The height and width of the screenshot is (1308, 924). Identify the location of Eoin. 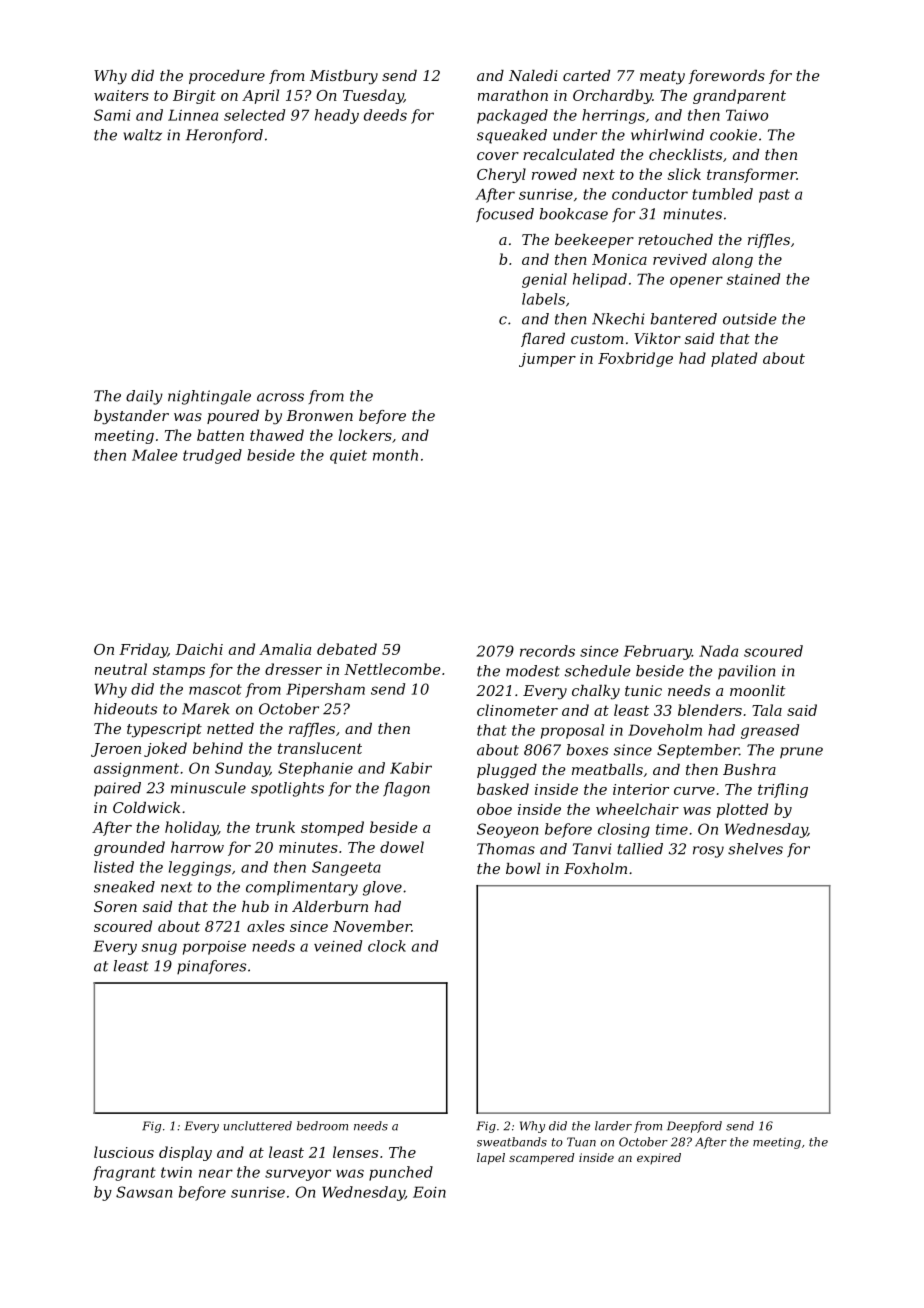
(429, 1192).
